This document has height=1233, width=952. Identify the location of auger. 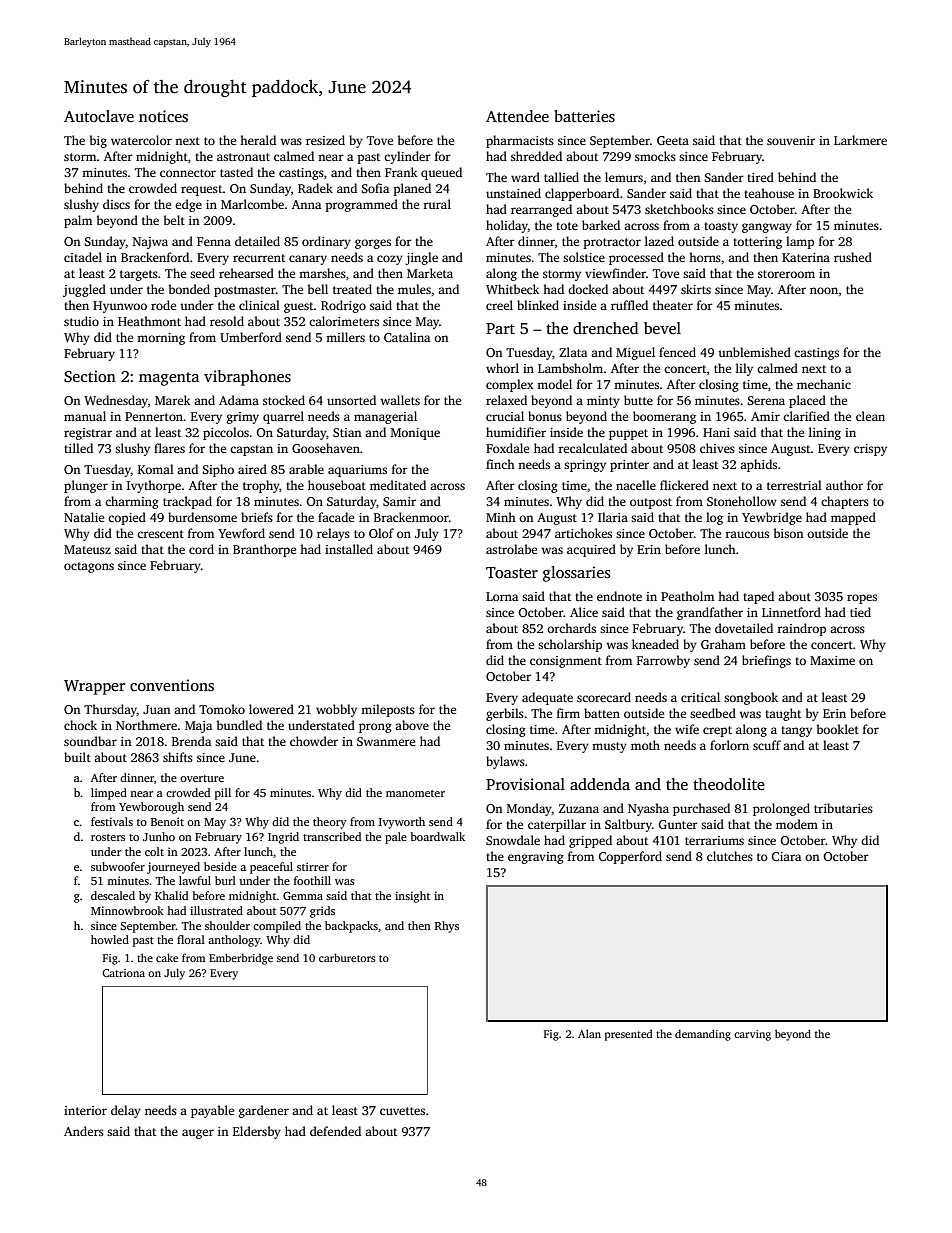
(198, 1134).
